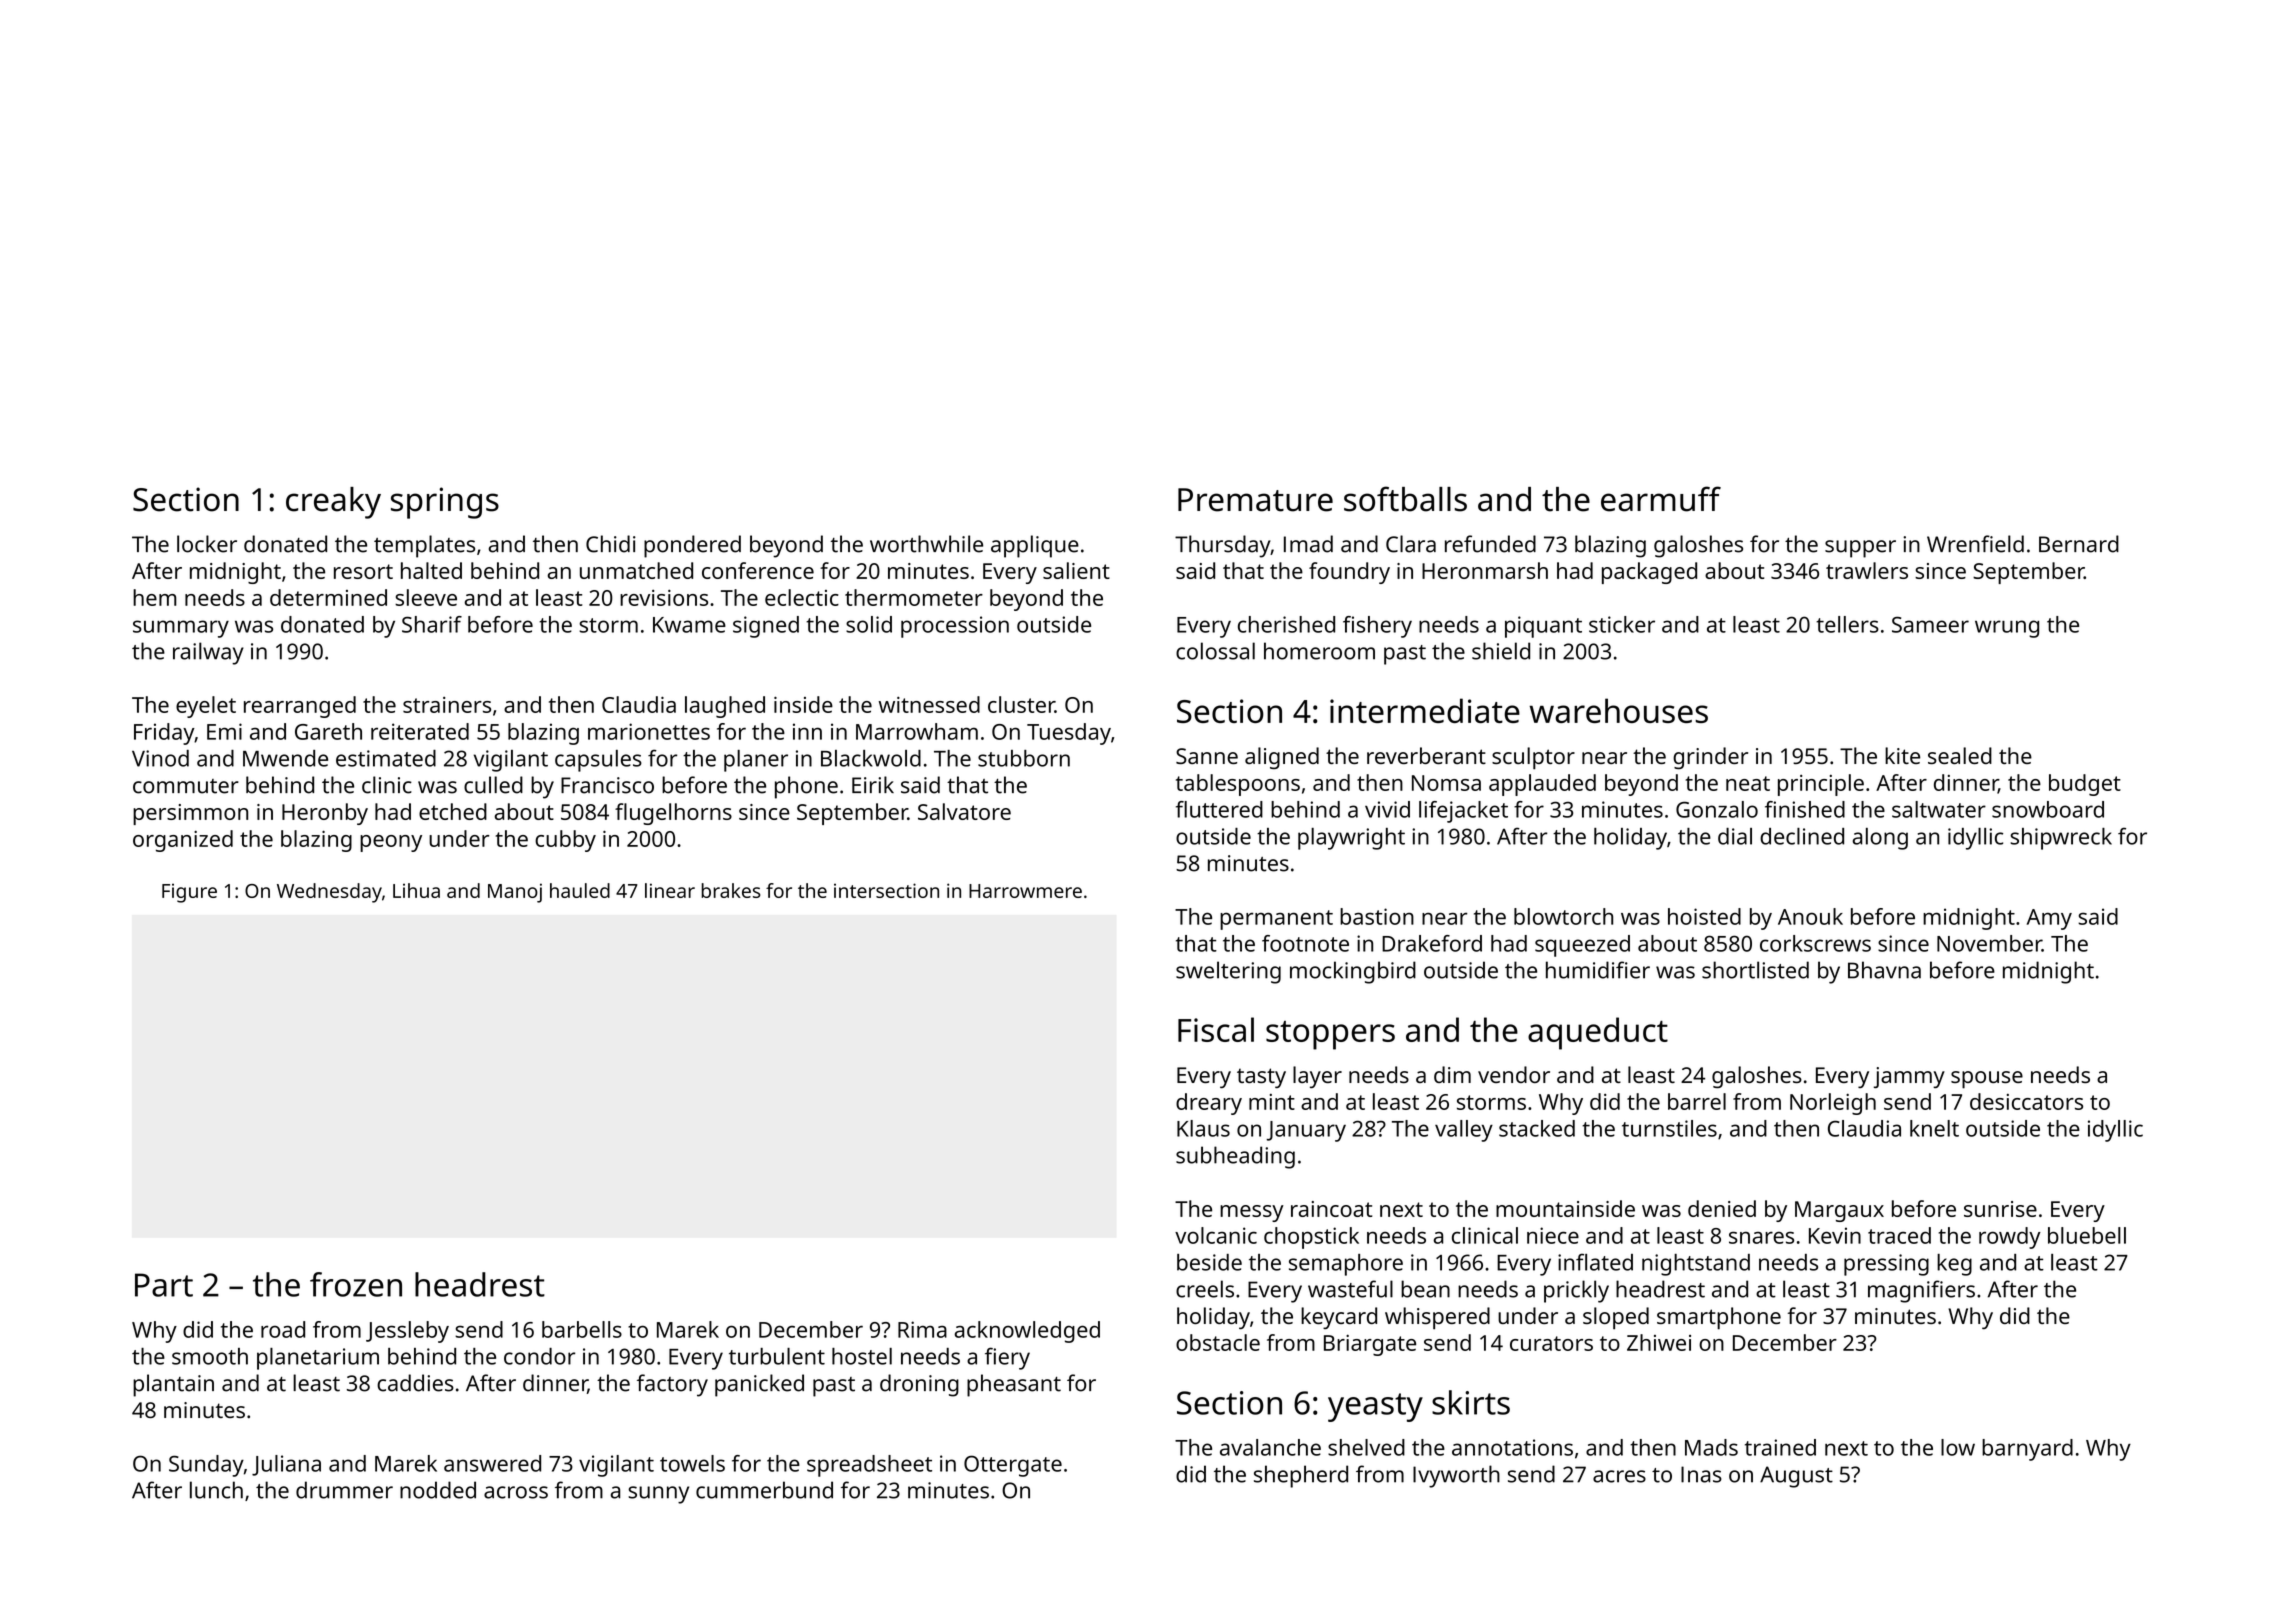  What do you see at coordinates (1007, 1358) in the document?
I see `fiery` at bounding box center [1007, 1358].
